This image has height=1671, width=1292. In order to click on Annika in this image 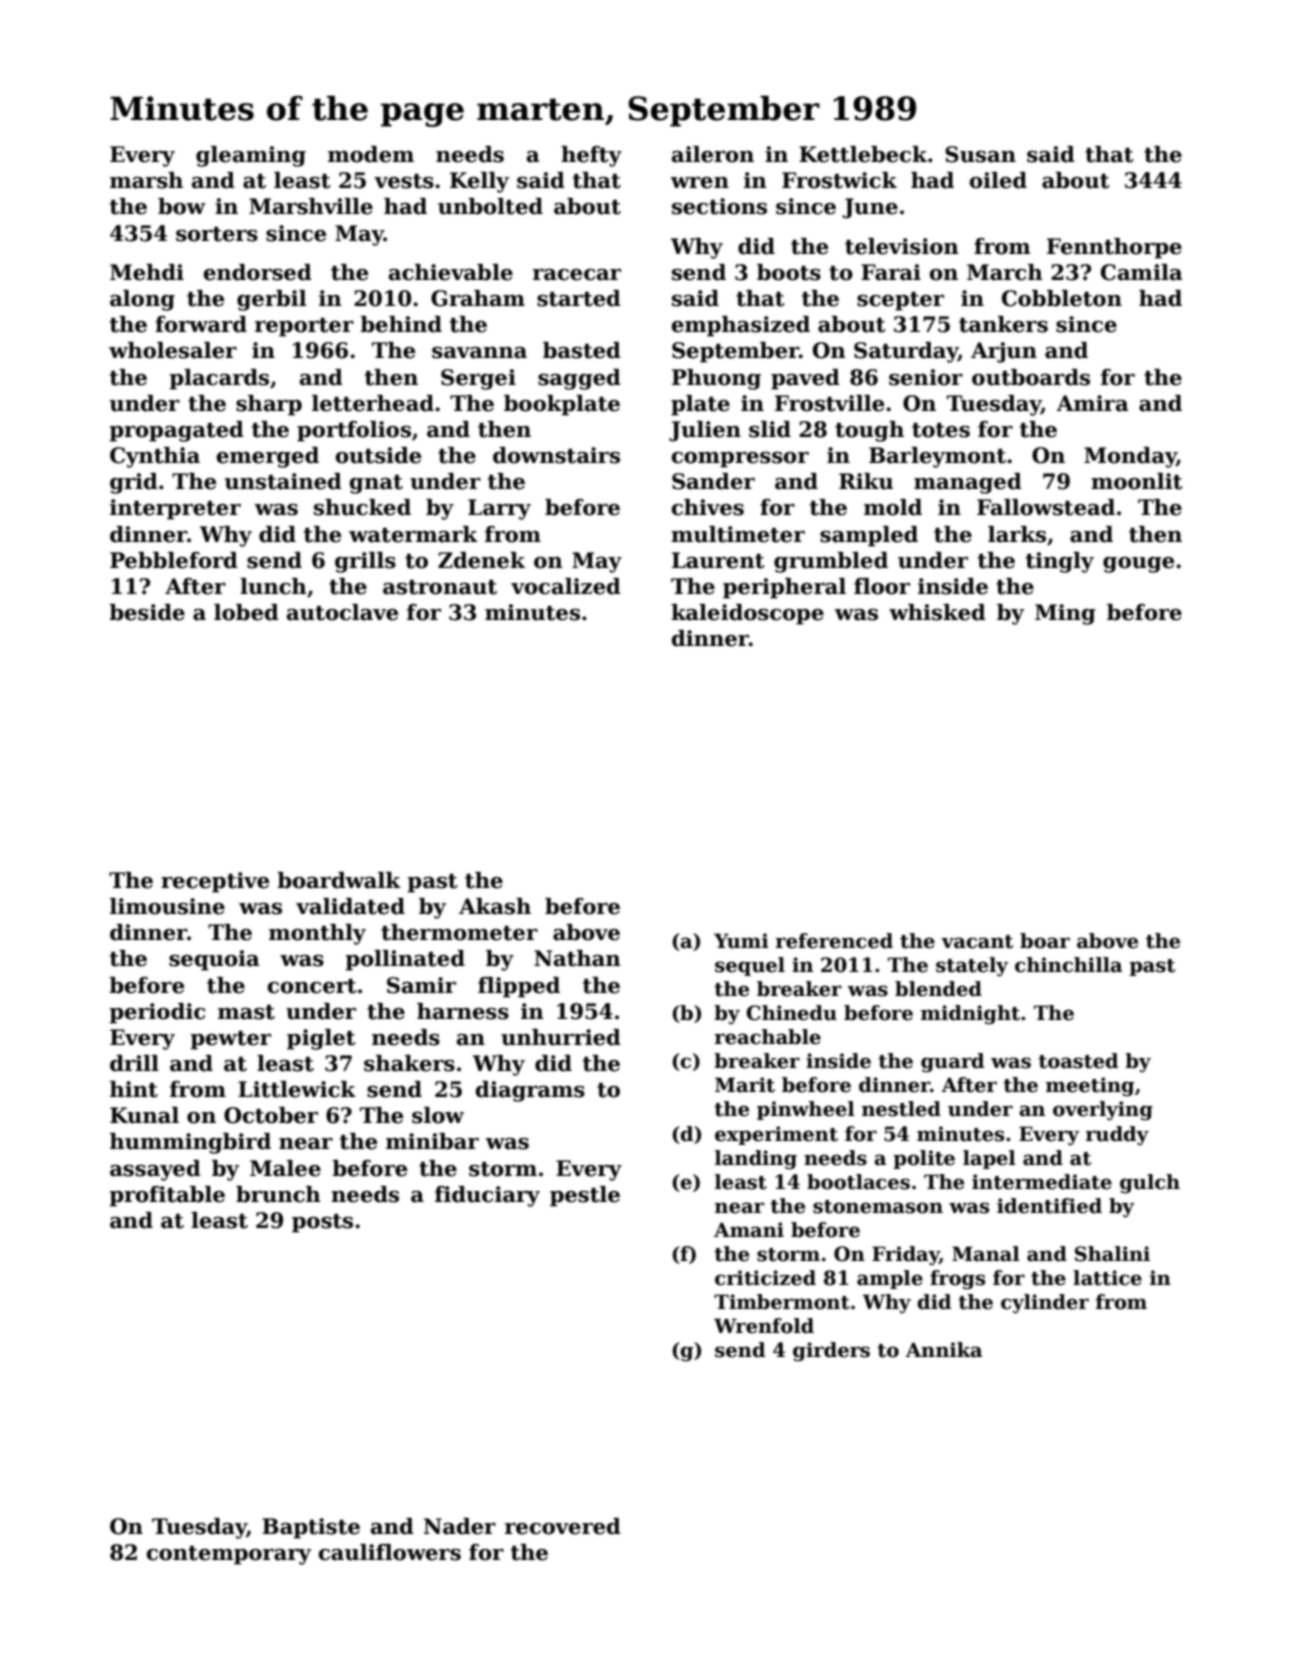, I will do `click(943, 1350)`.
